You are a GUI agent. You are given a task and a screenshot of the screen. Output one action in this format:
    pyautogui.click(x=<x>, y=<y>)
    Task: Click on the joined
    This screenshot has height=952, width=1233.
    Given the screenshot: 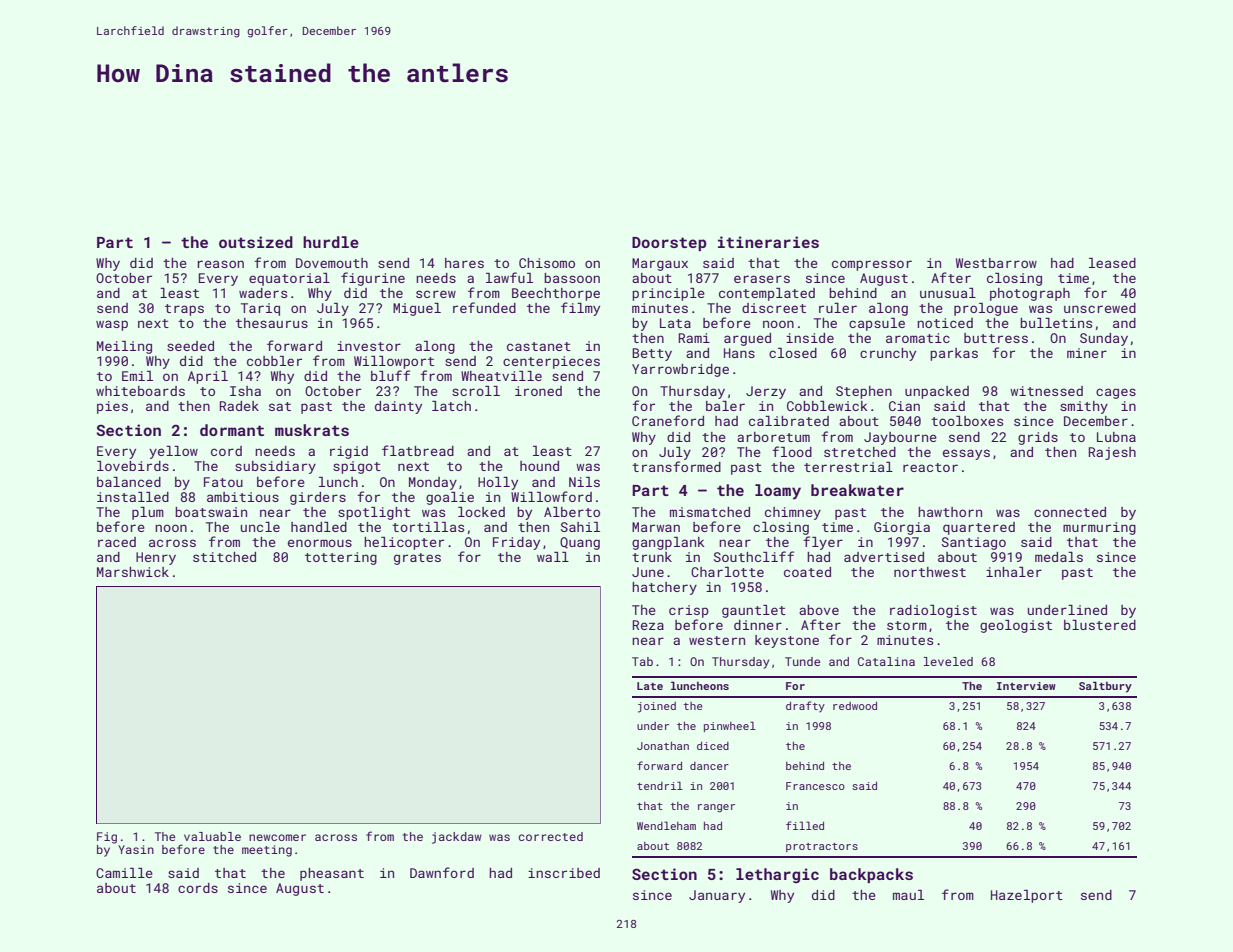 What is the action you would take?
    pyautogui.click(x=657, y=707)
